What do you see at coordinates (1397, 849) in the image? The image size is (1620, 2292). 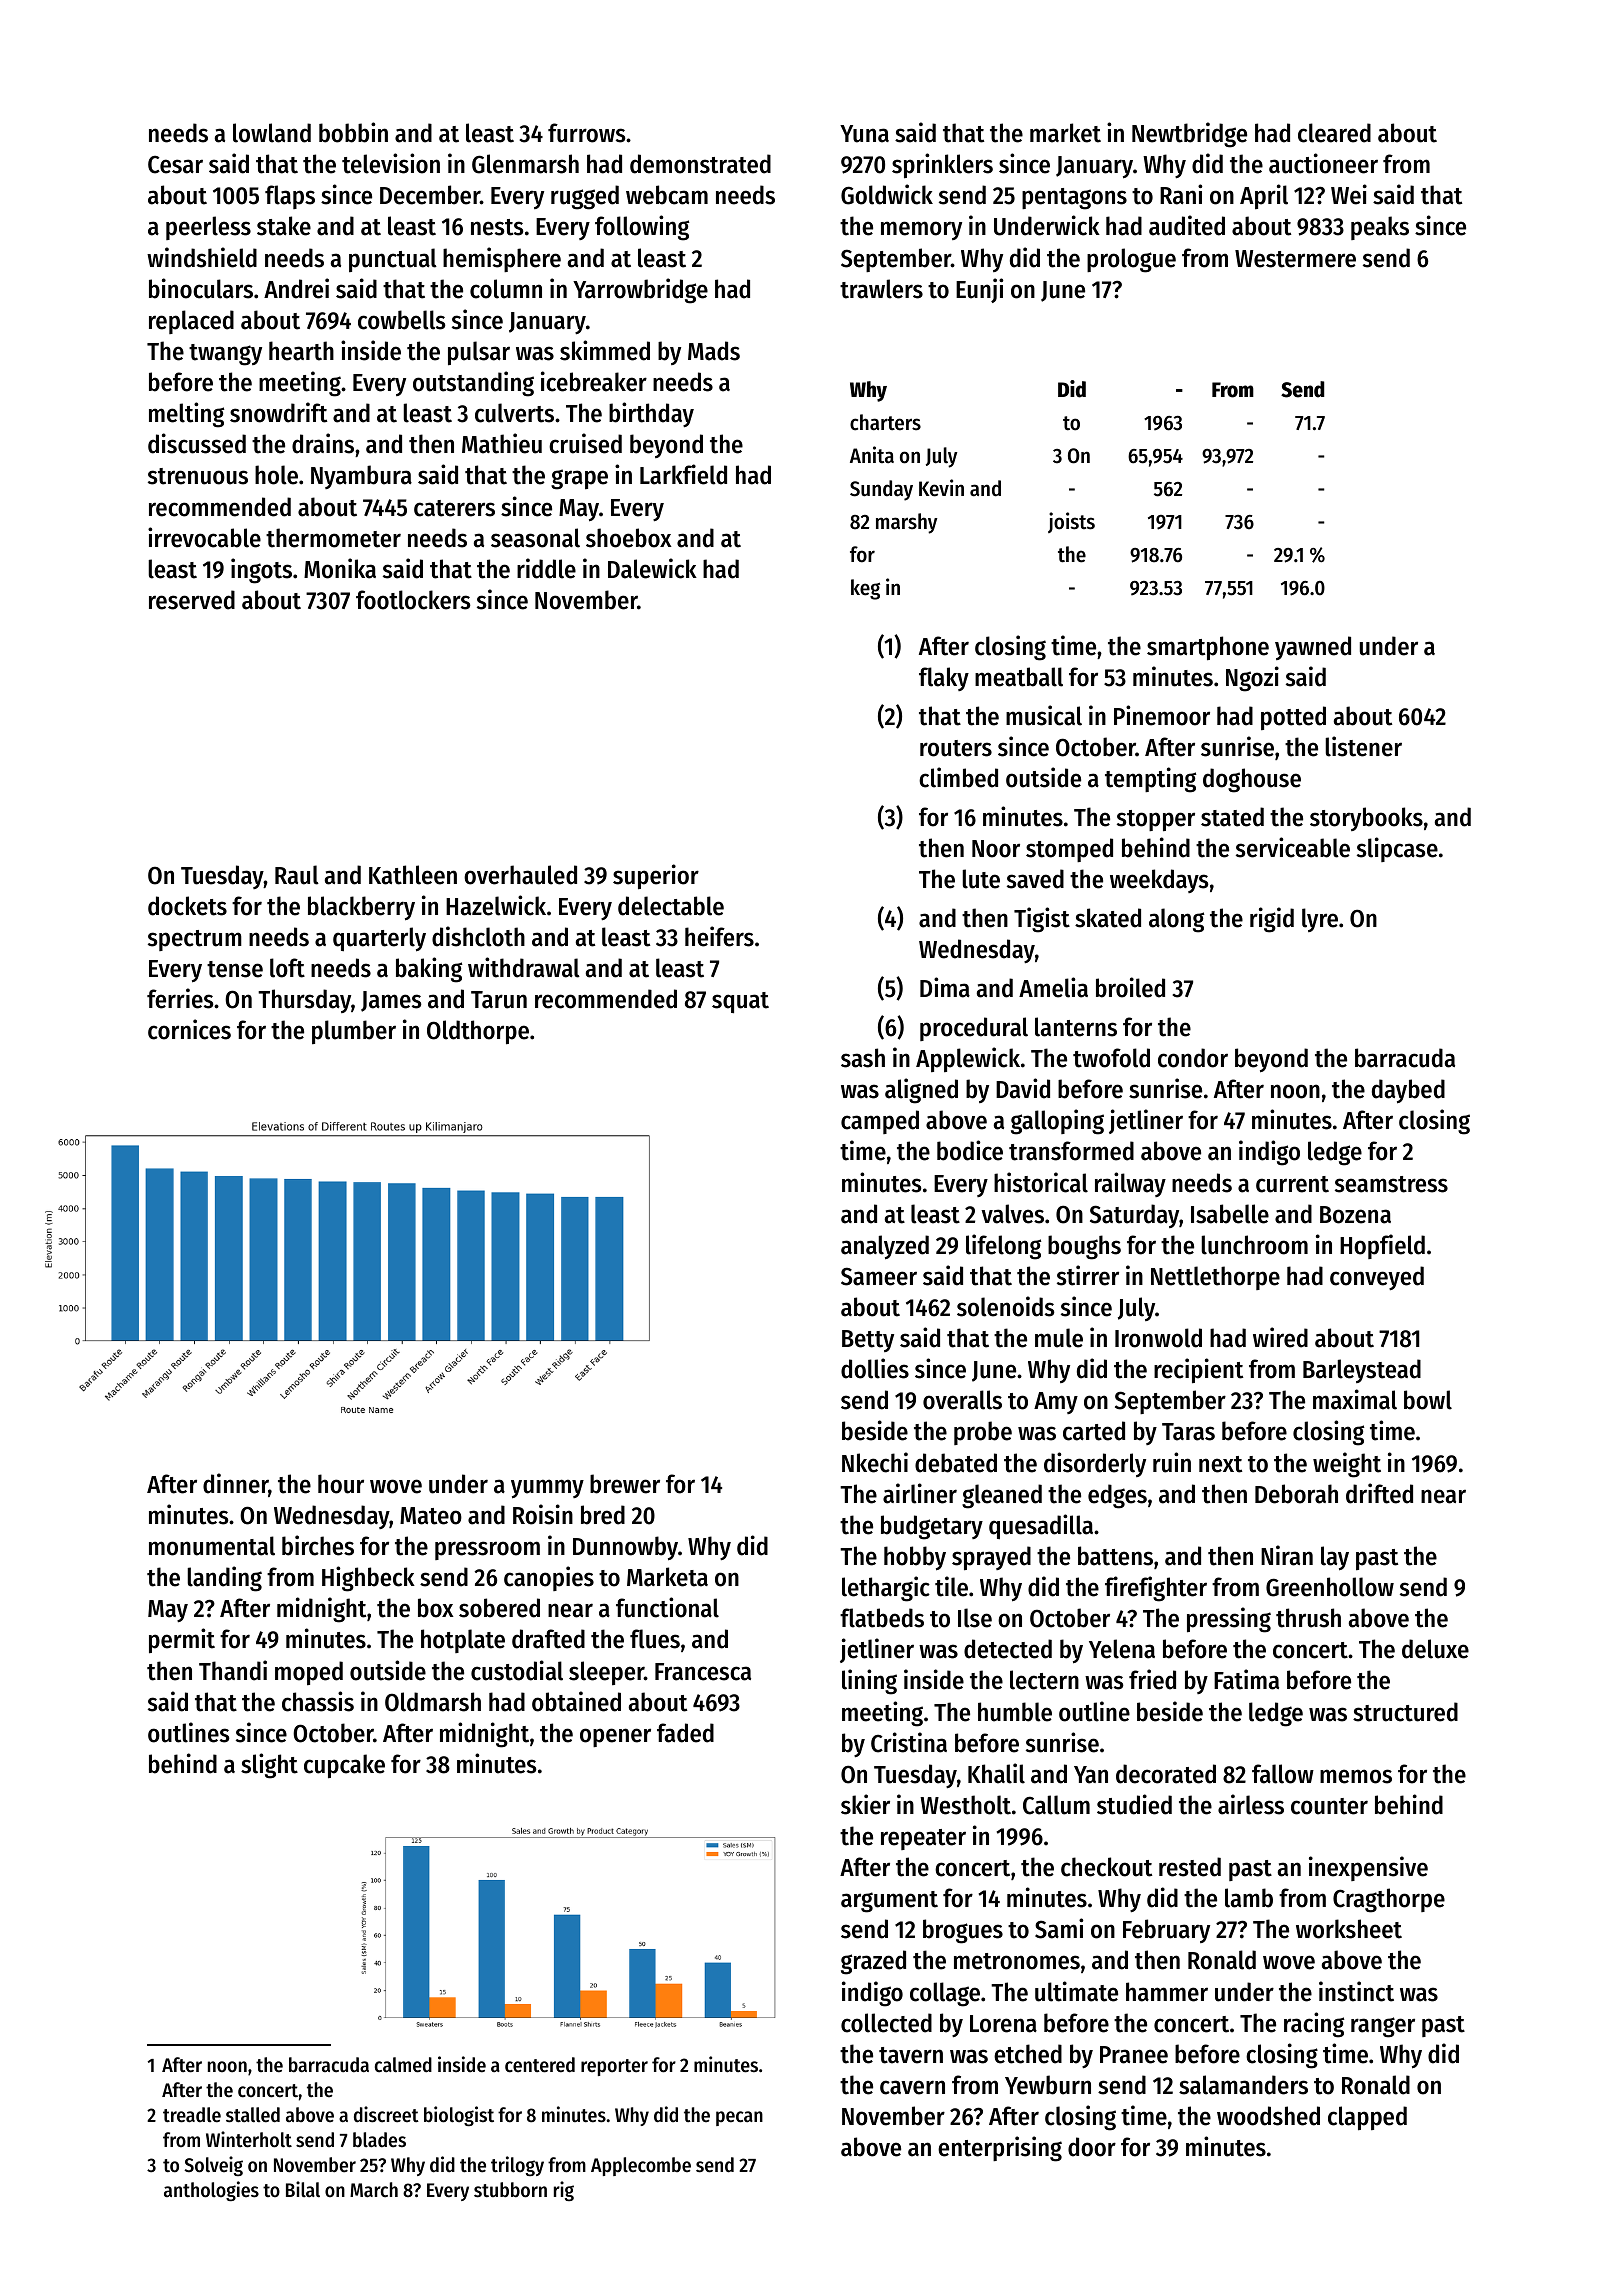 I see `slipcase` at bounding box center [1397, 849].
